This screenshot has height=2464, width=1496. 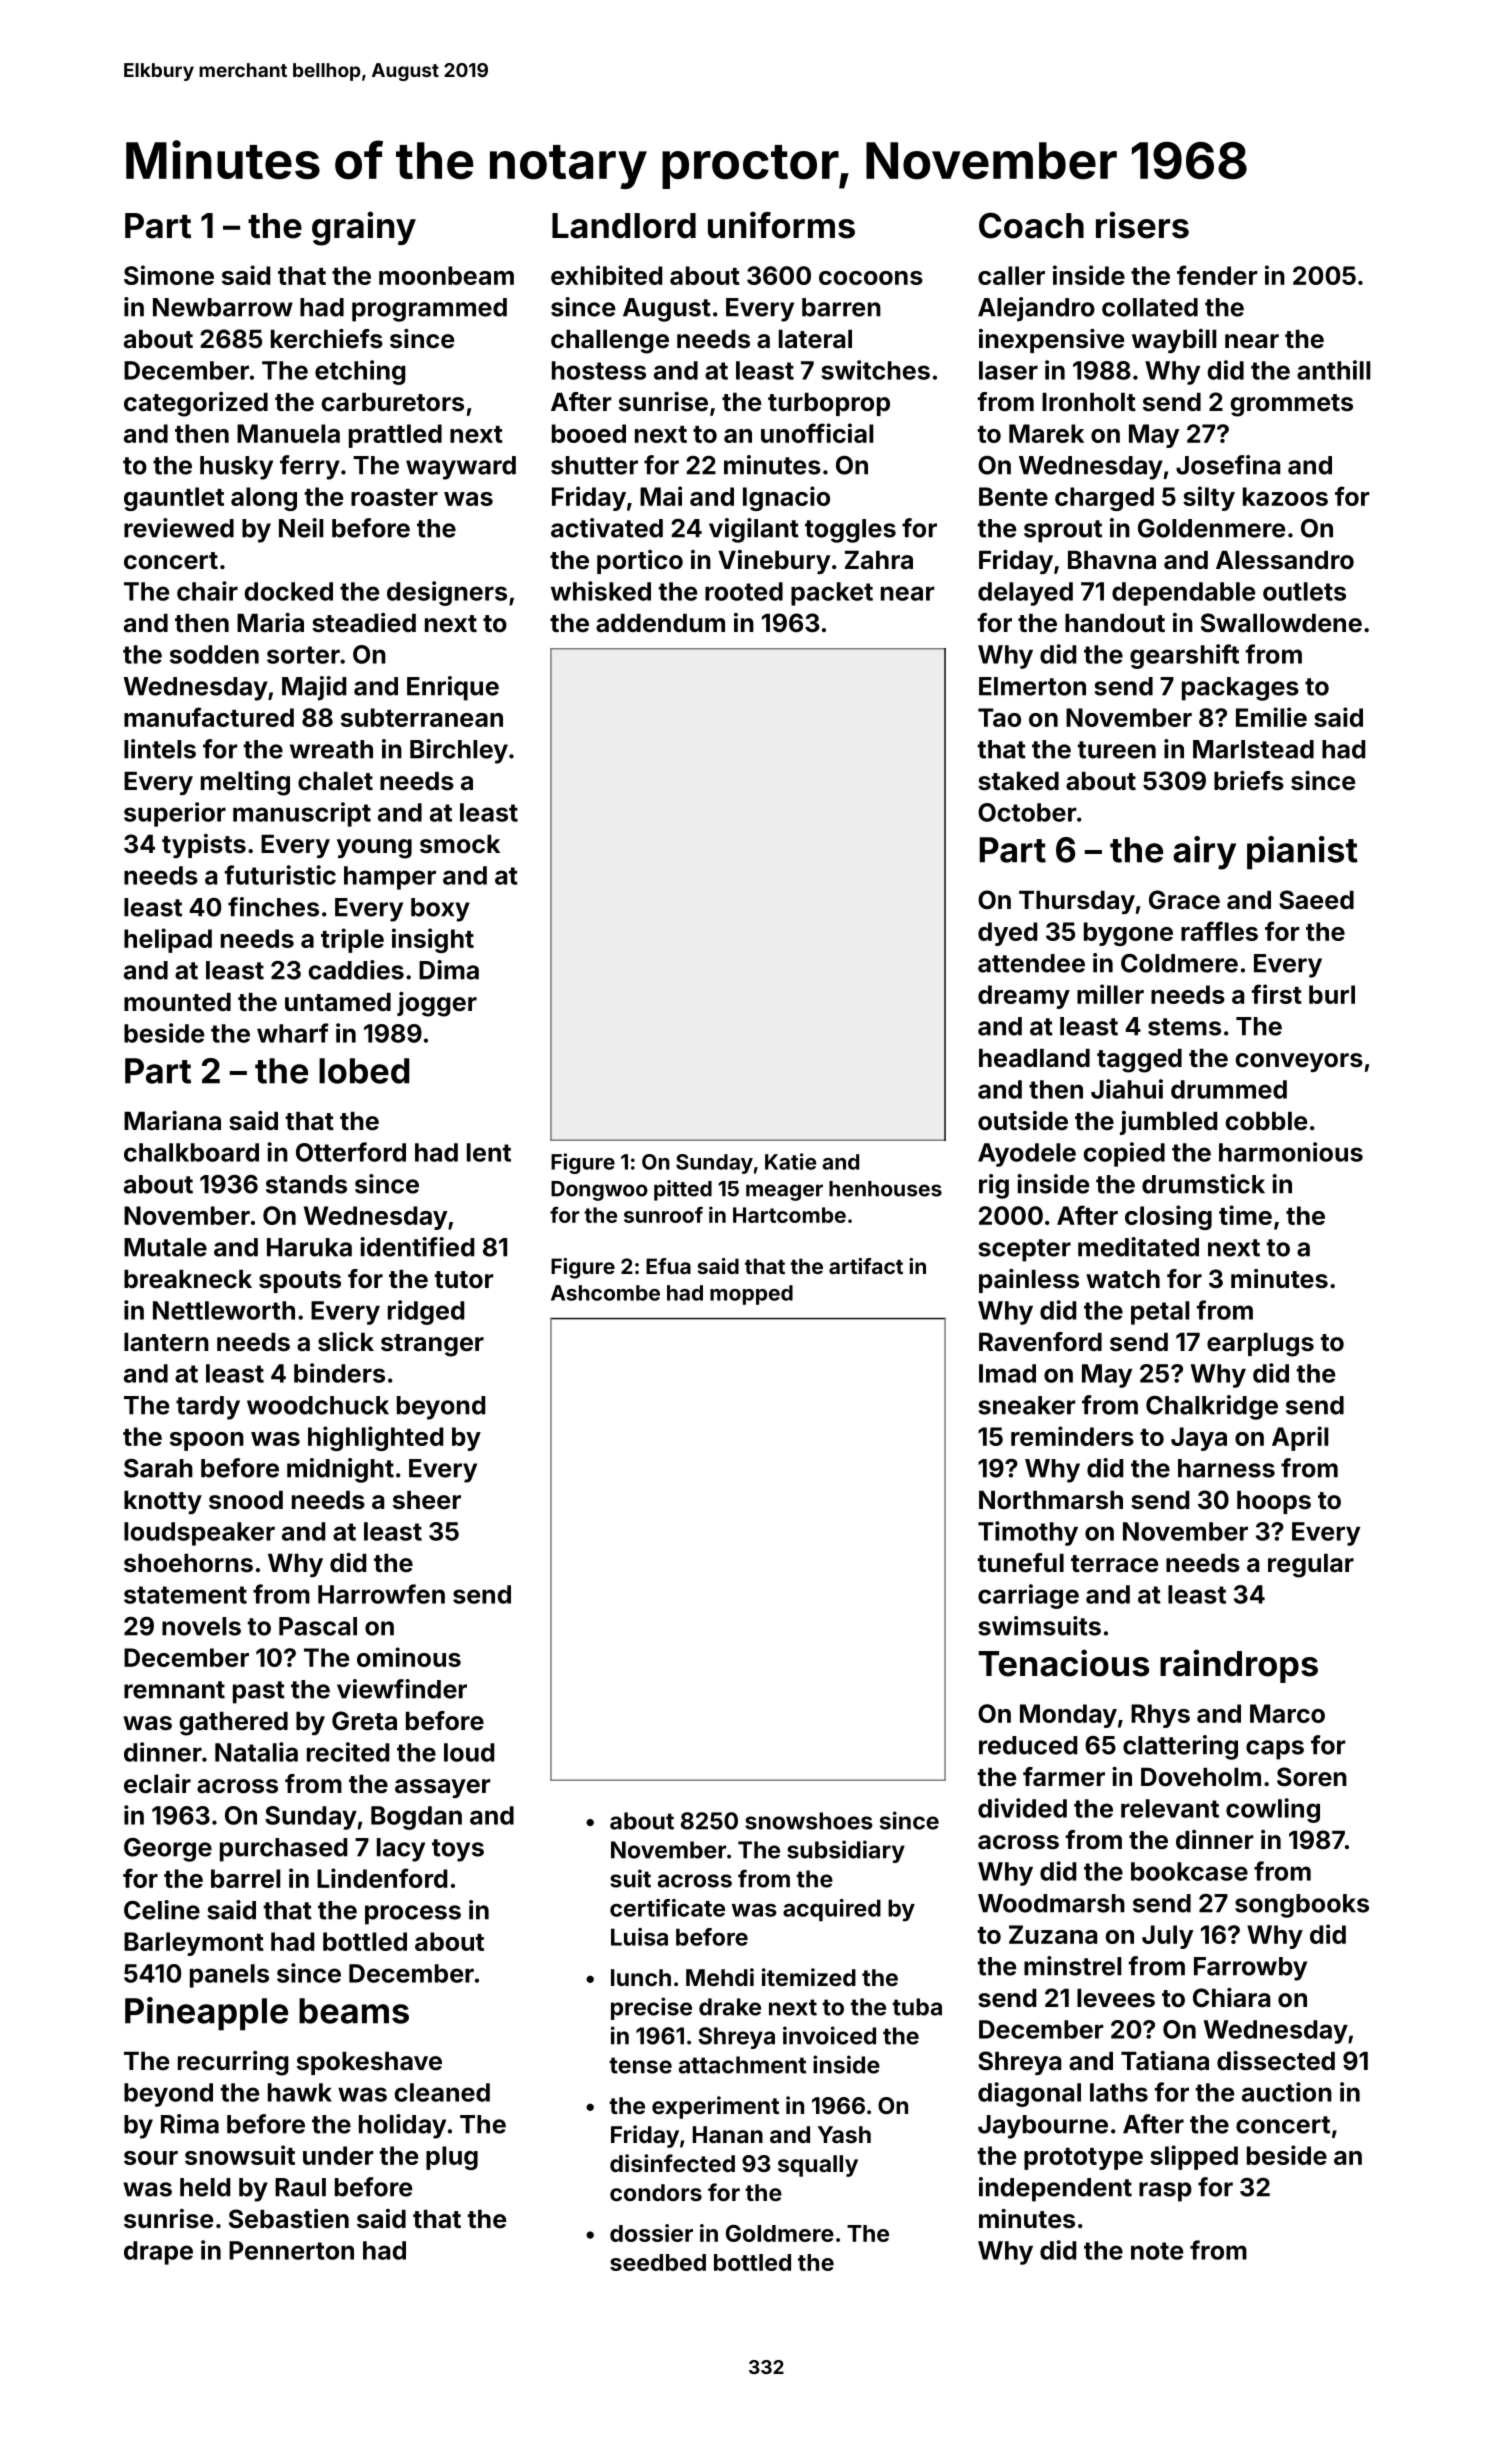 I want to click on novels, so click(x=201, y=1626).
